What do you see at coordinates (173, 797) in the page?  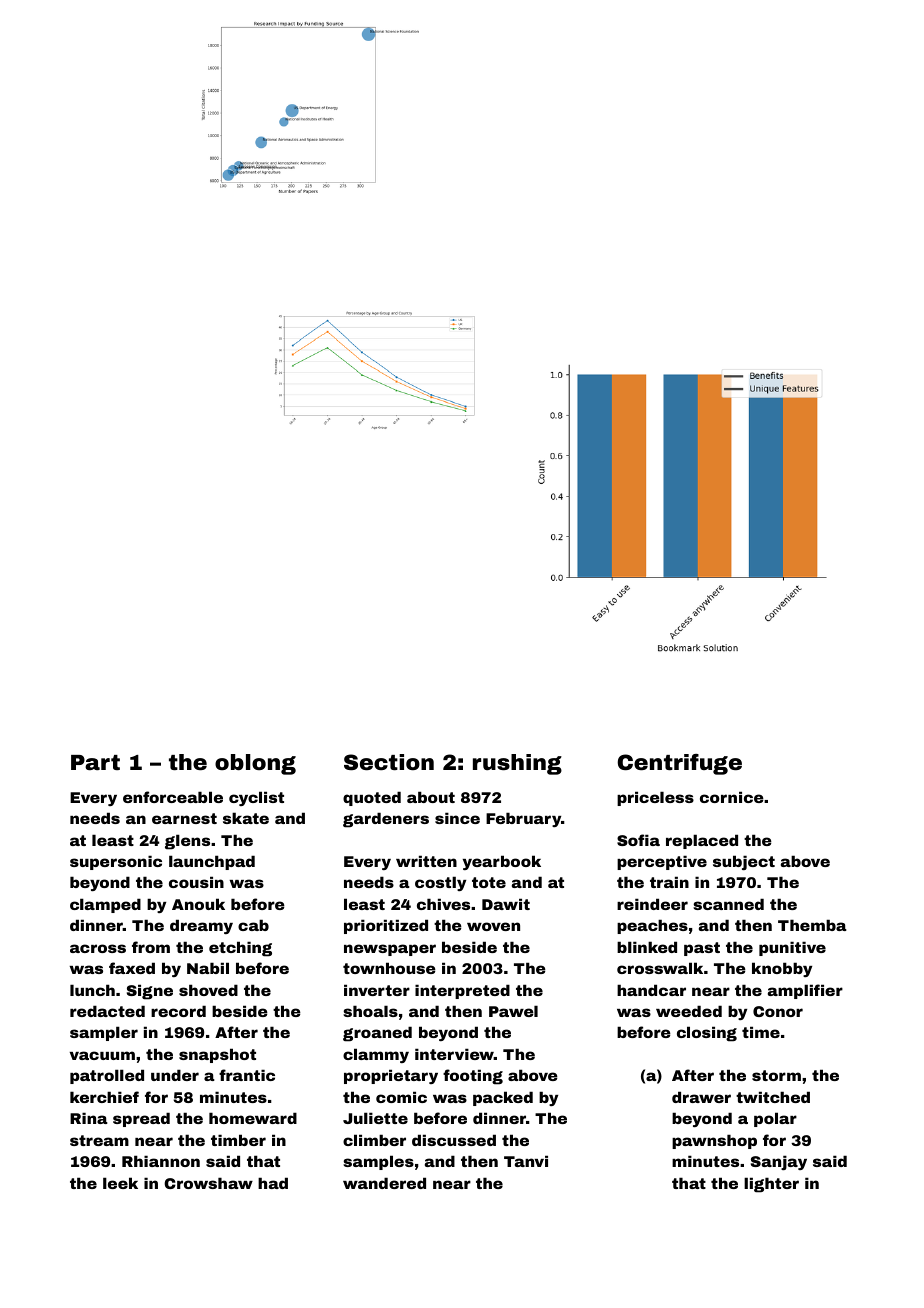 I see `enforceable` at bounding box center [173, 797].
